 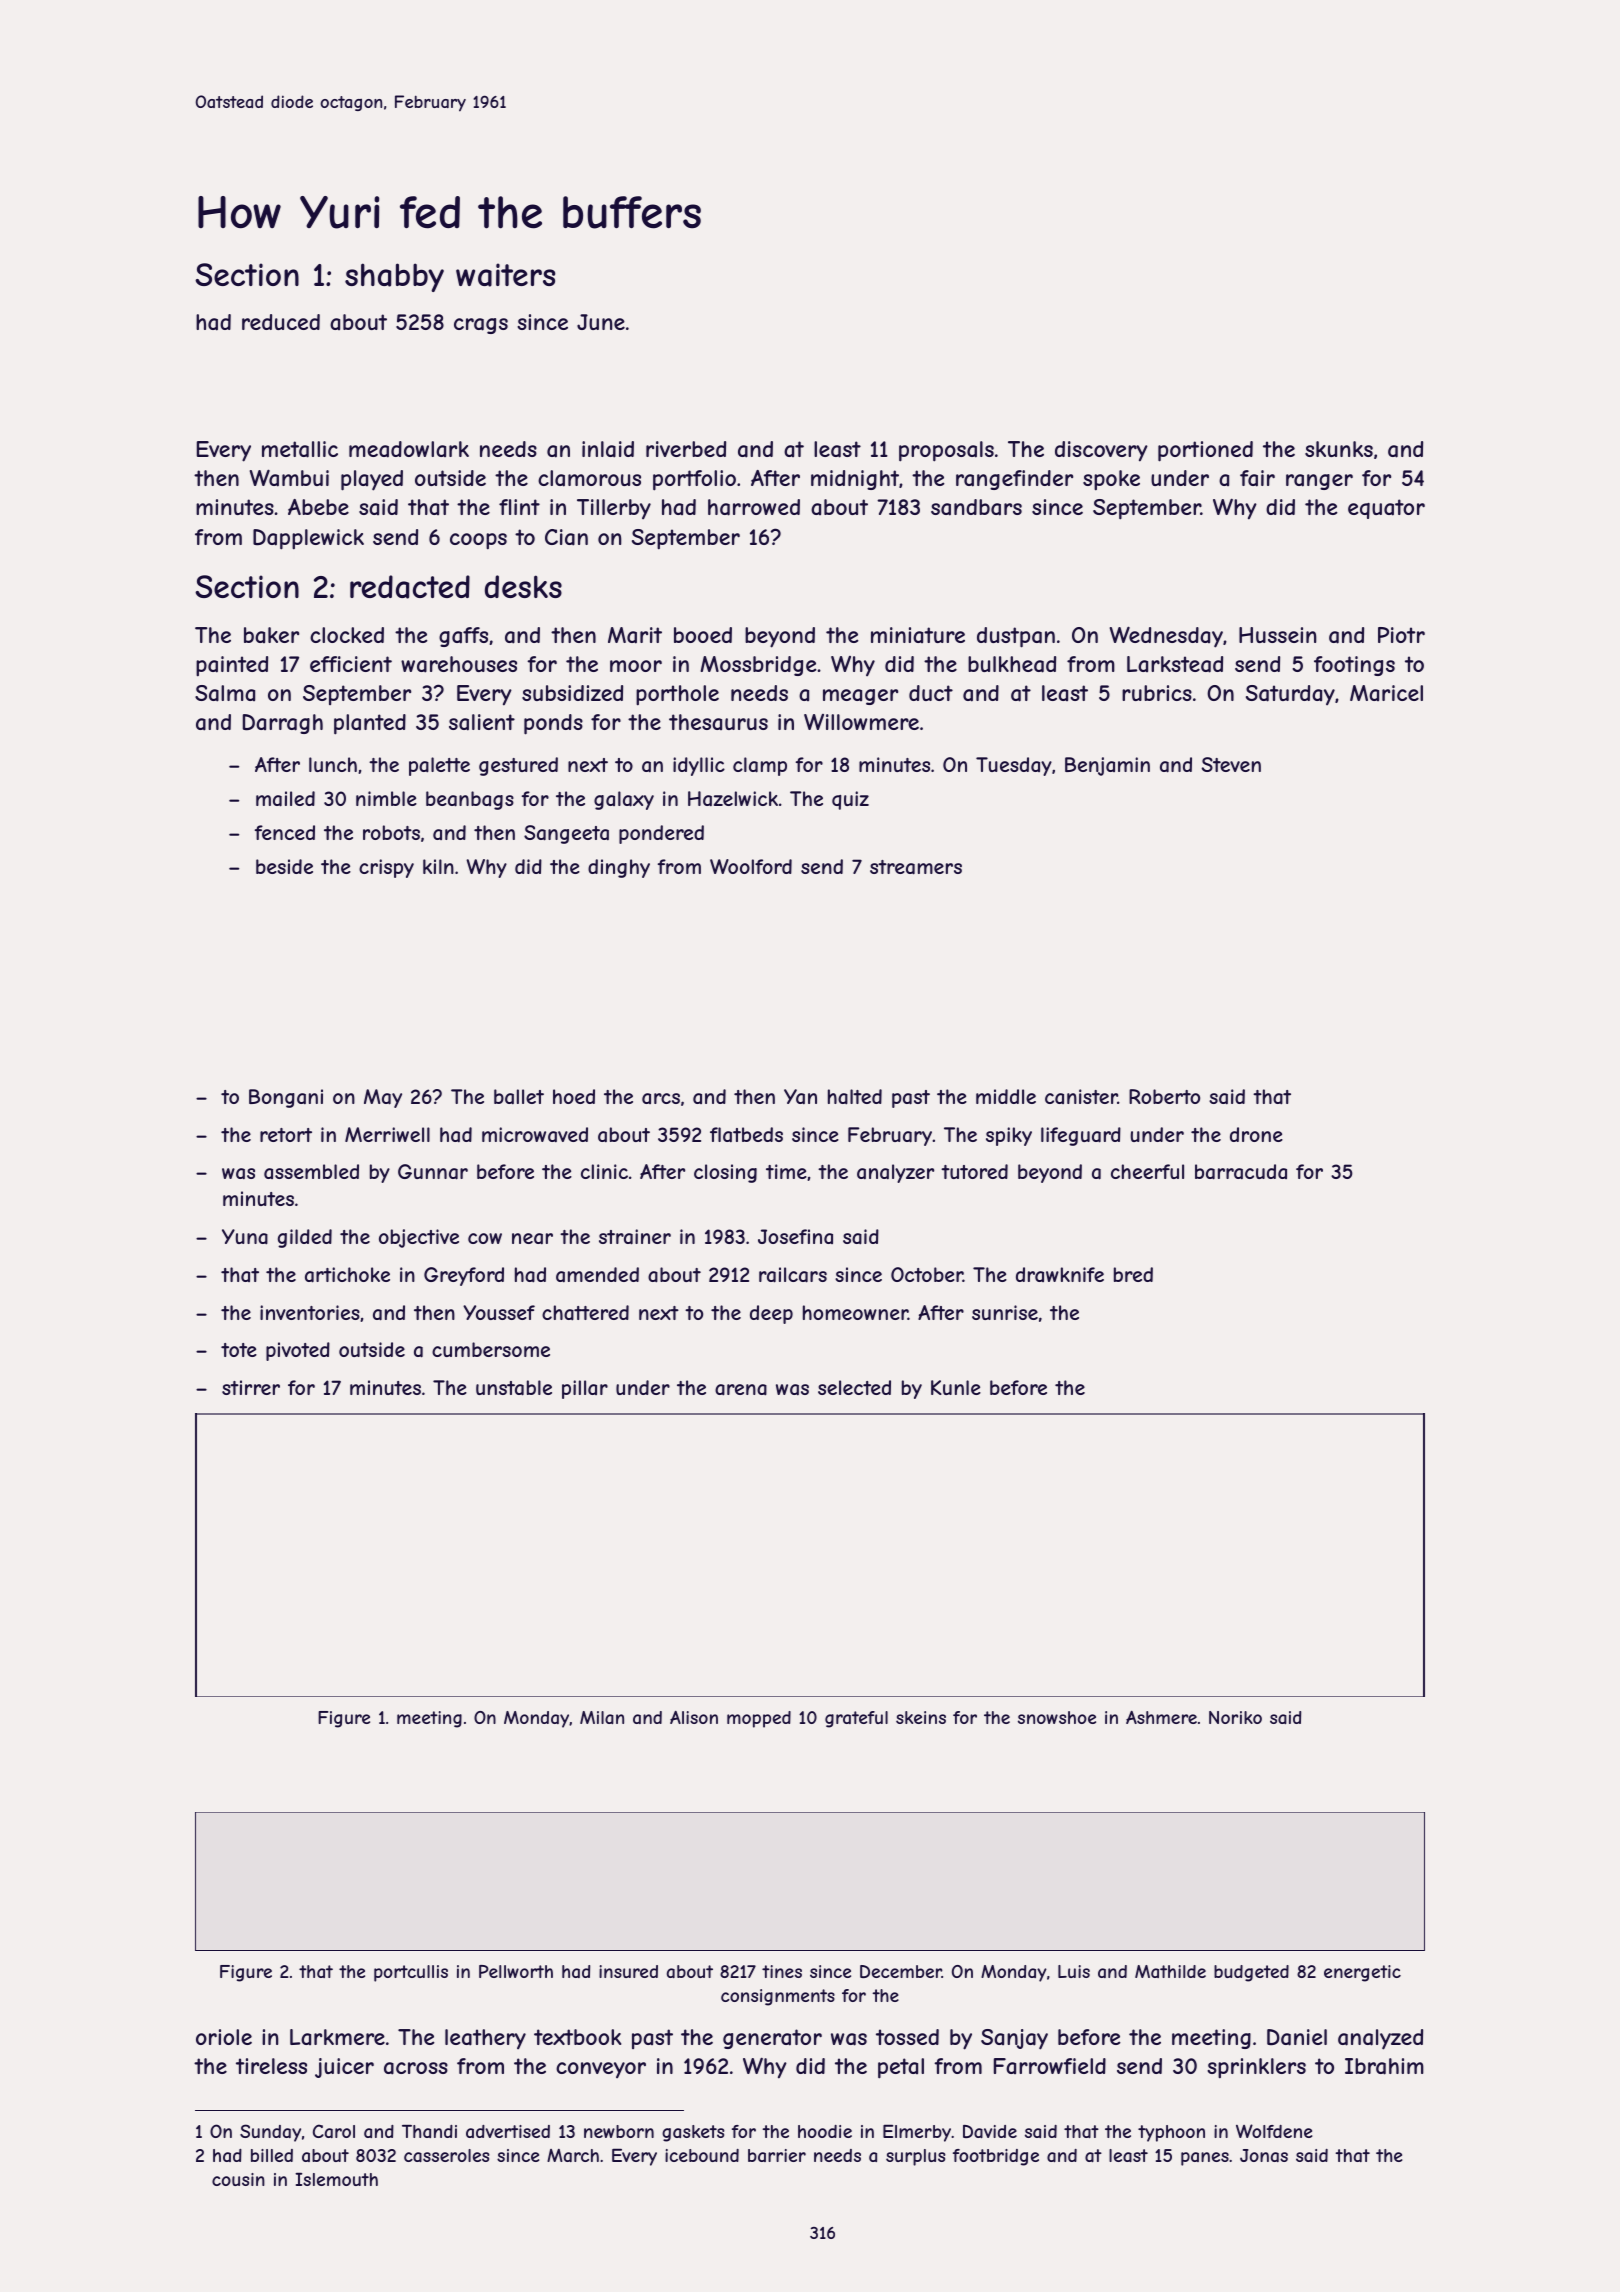 I want to click on planted, so click(x=370, y=724).
